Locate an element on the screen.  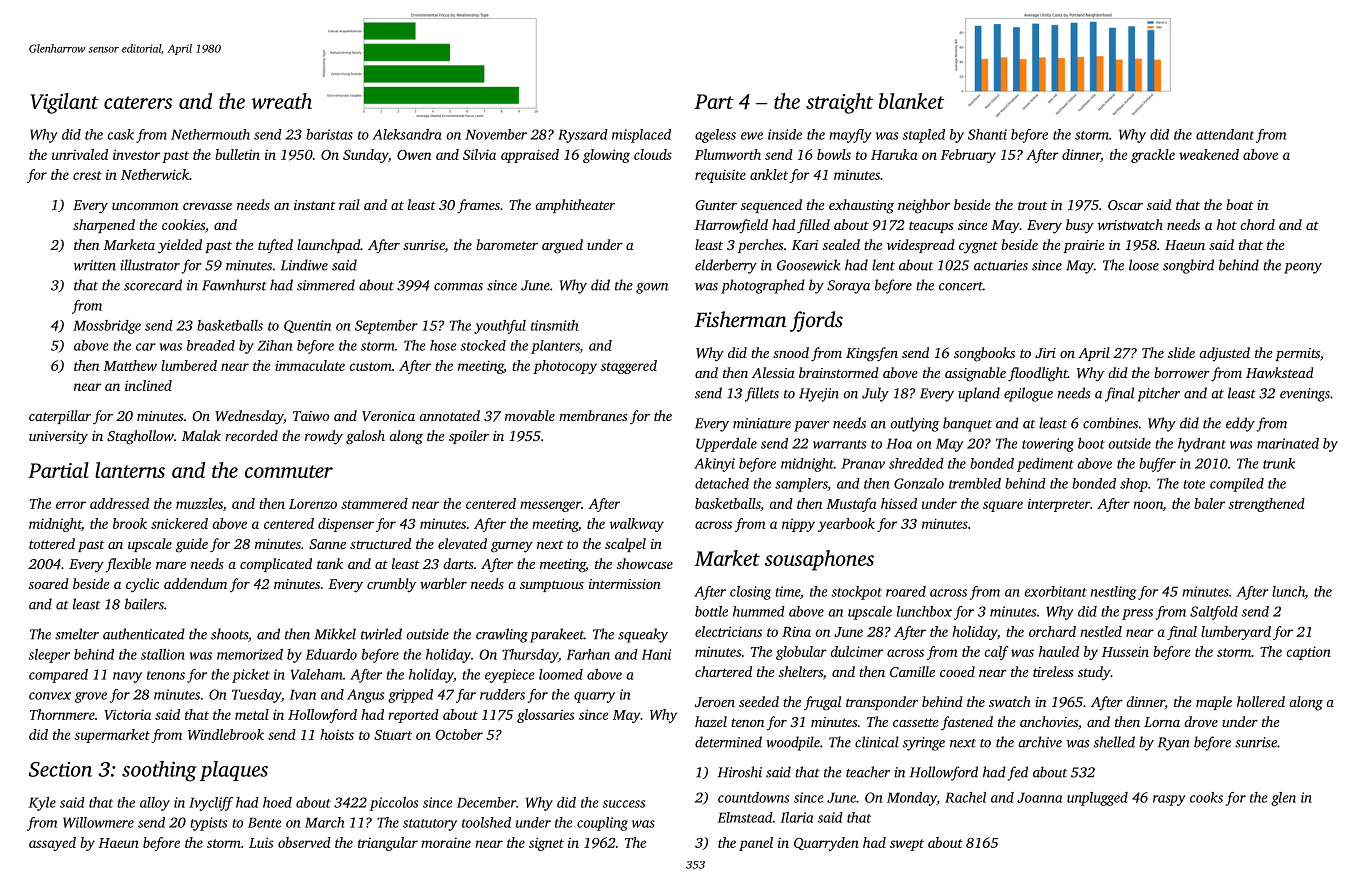
soared is located at coordinates (49, 583).
